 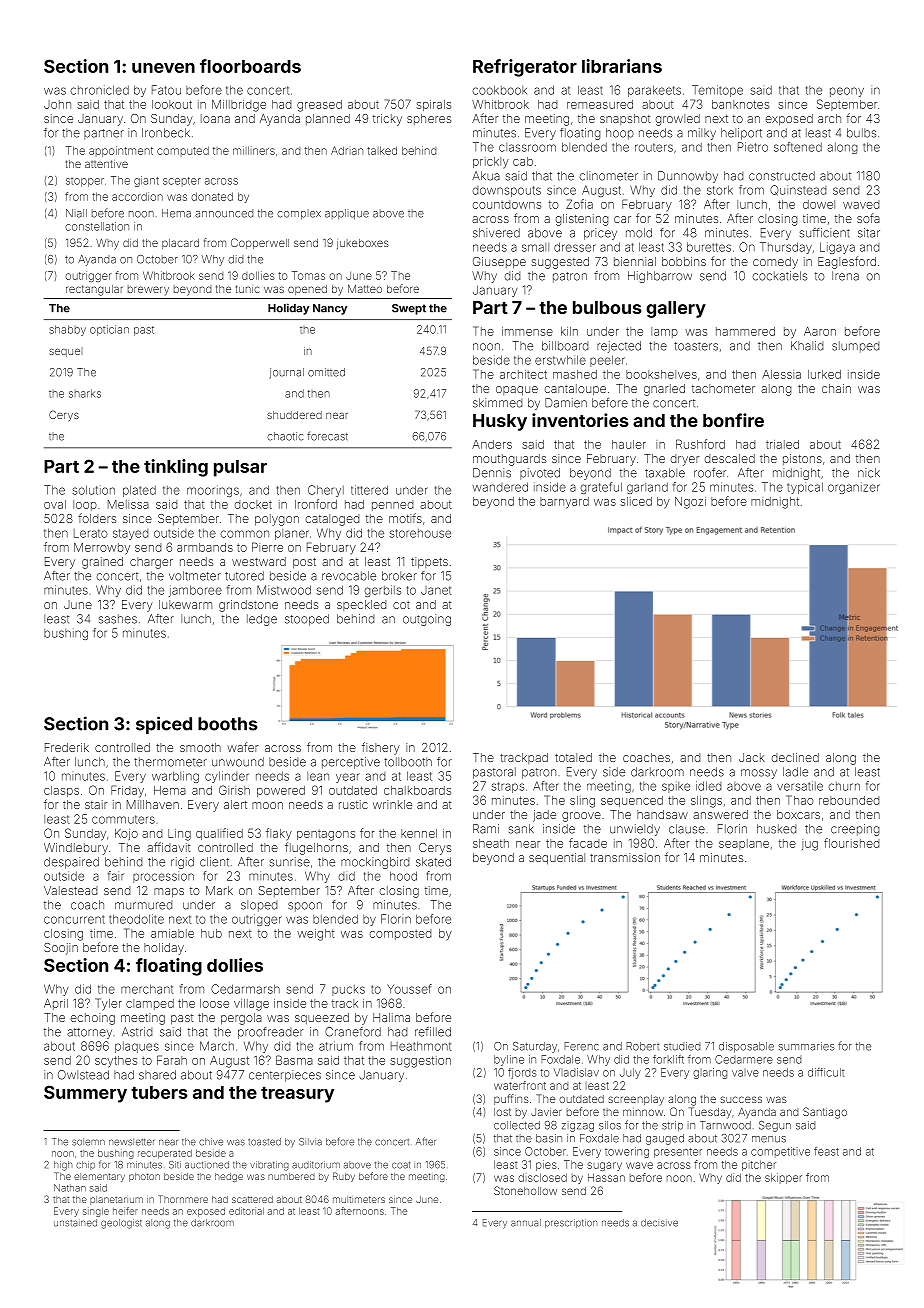 What do you see at coordinates (625, 857) in the screenshot?
I see `transmission` at bounding box center [625, 857].
